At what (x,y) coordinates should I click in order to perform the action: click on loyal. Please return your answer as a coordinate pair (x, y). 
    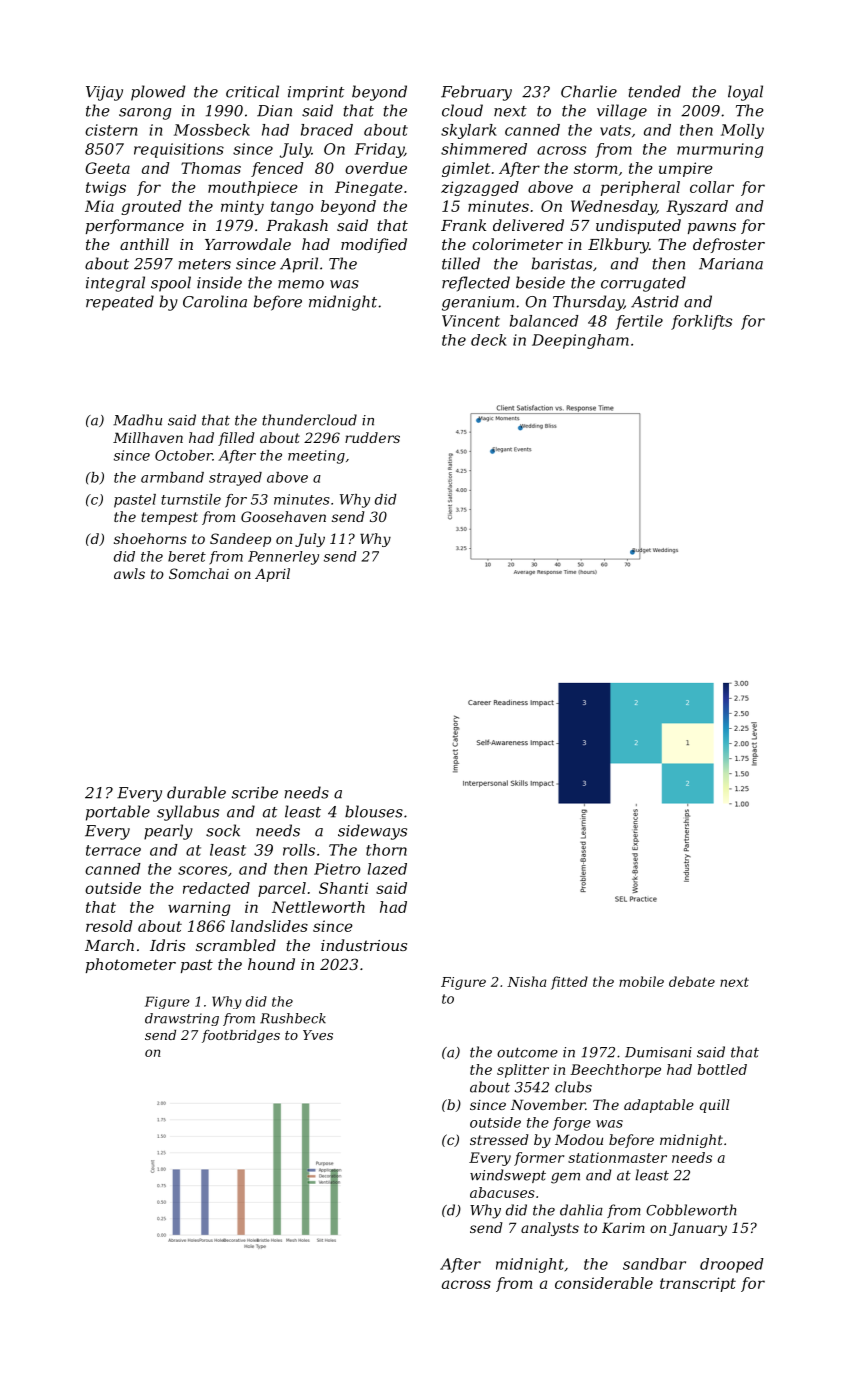
    Looking at the image, I should click on (745, 93).
